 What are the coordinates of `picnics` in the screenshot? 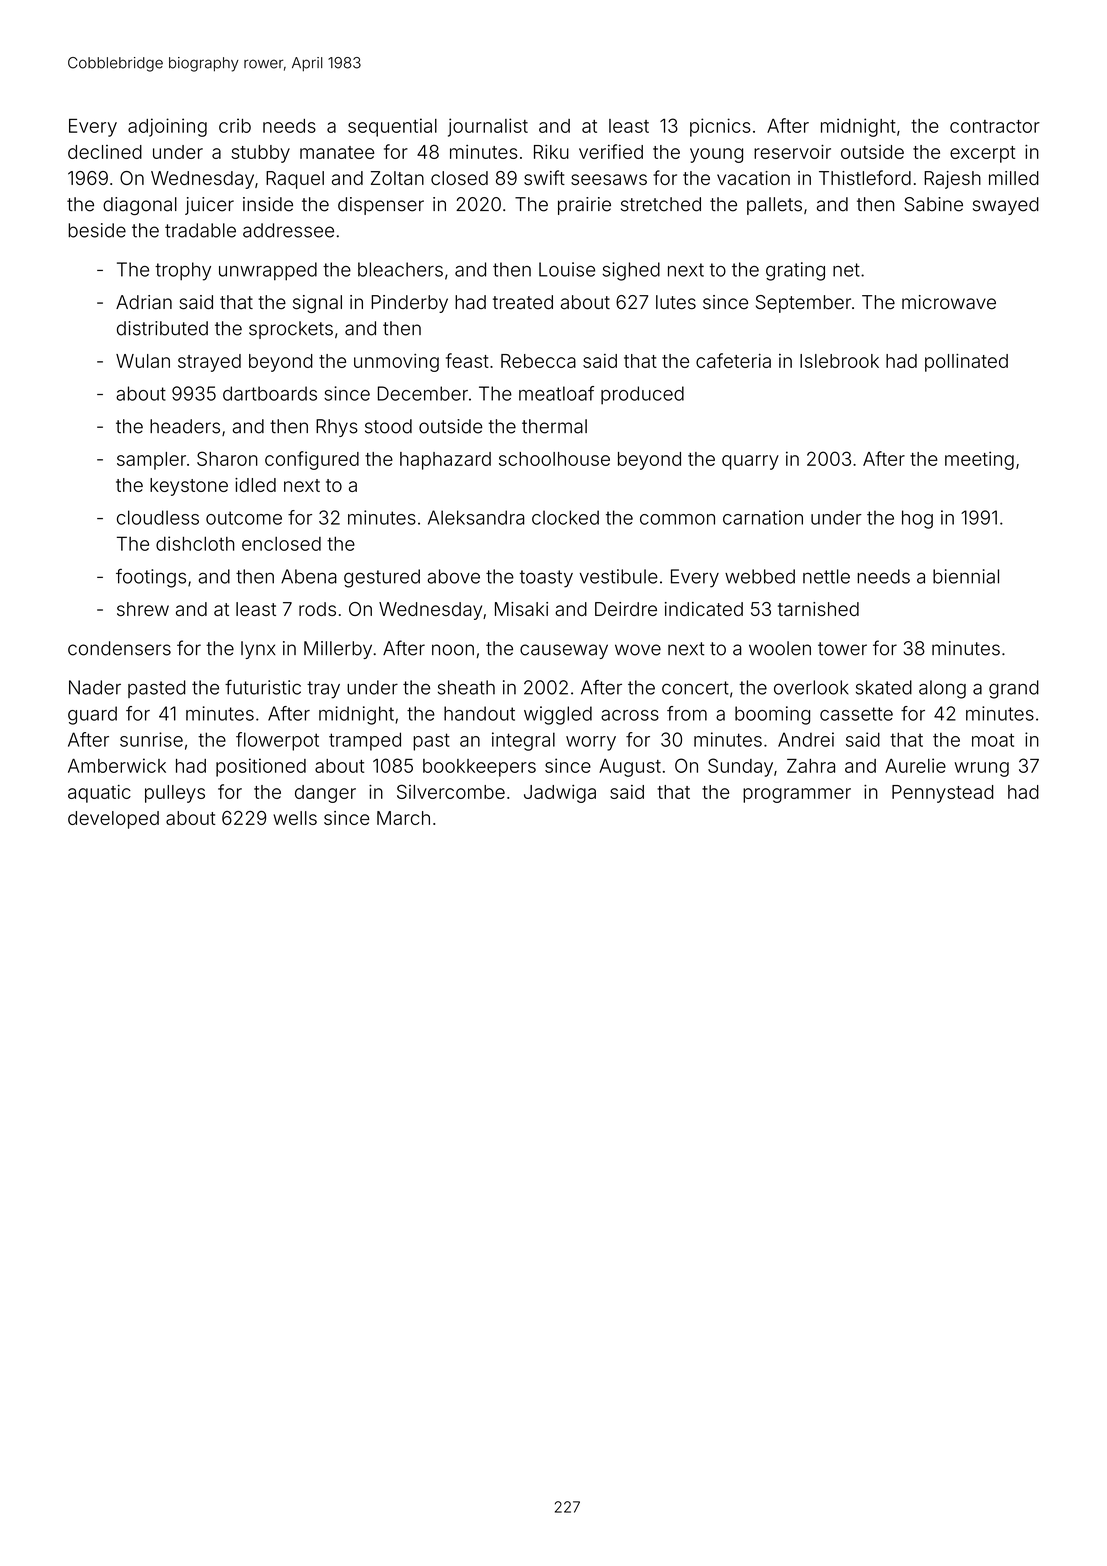 It's located at (720, 127).
